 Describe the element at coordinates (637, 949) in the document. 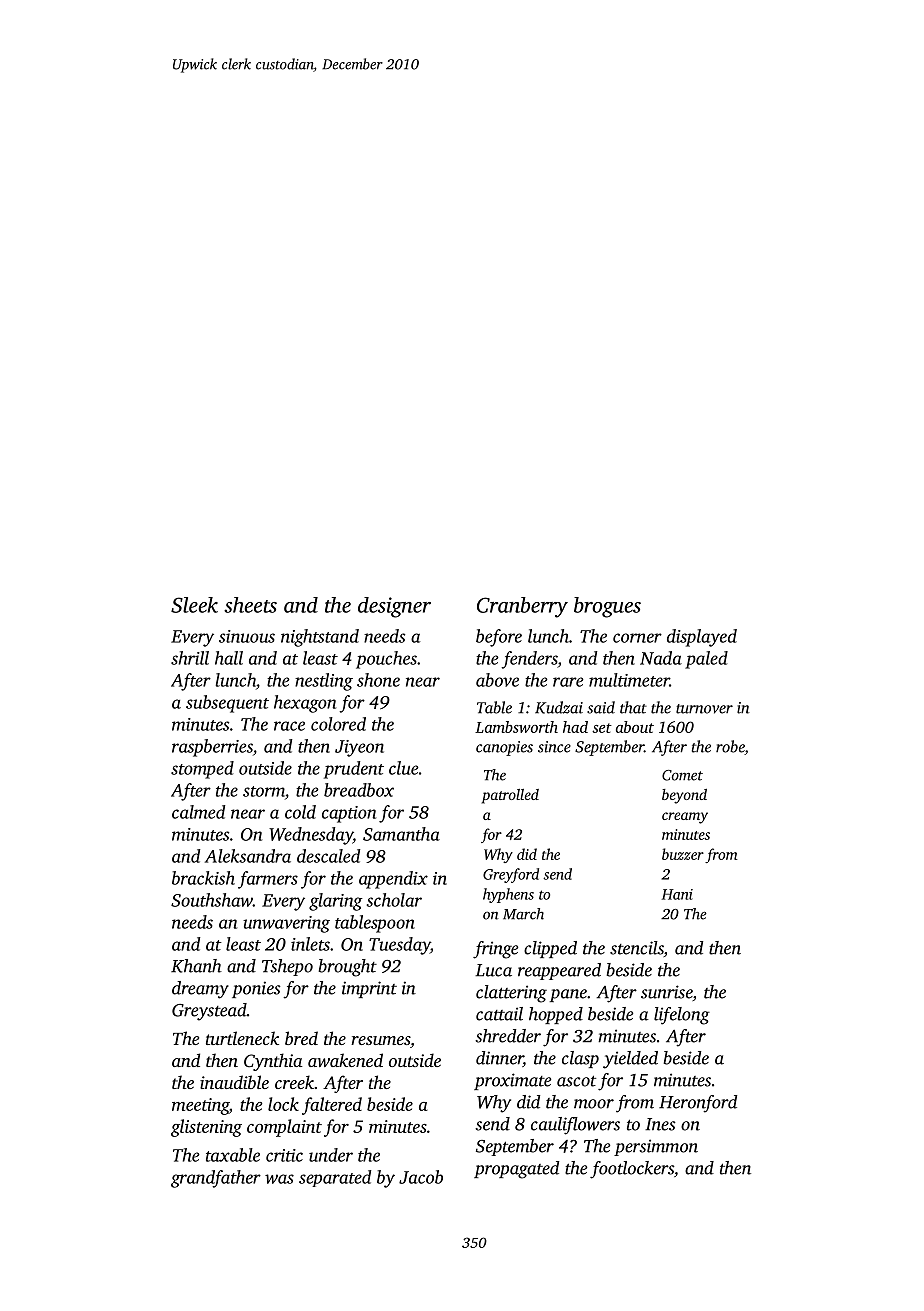

I see `stencils` at that location.
